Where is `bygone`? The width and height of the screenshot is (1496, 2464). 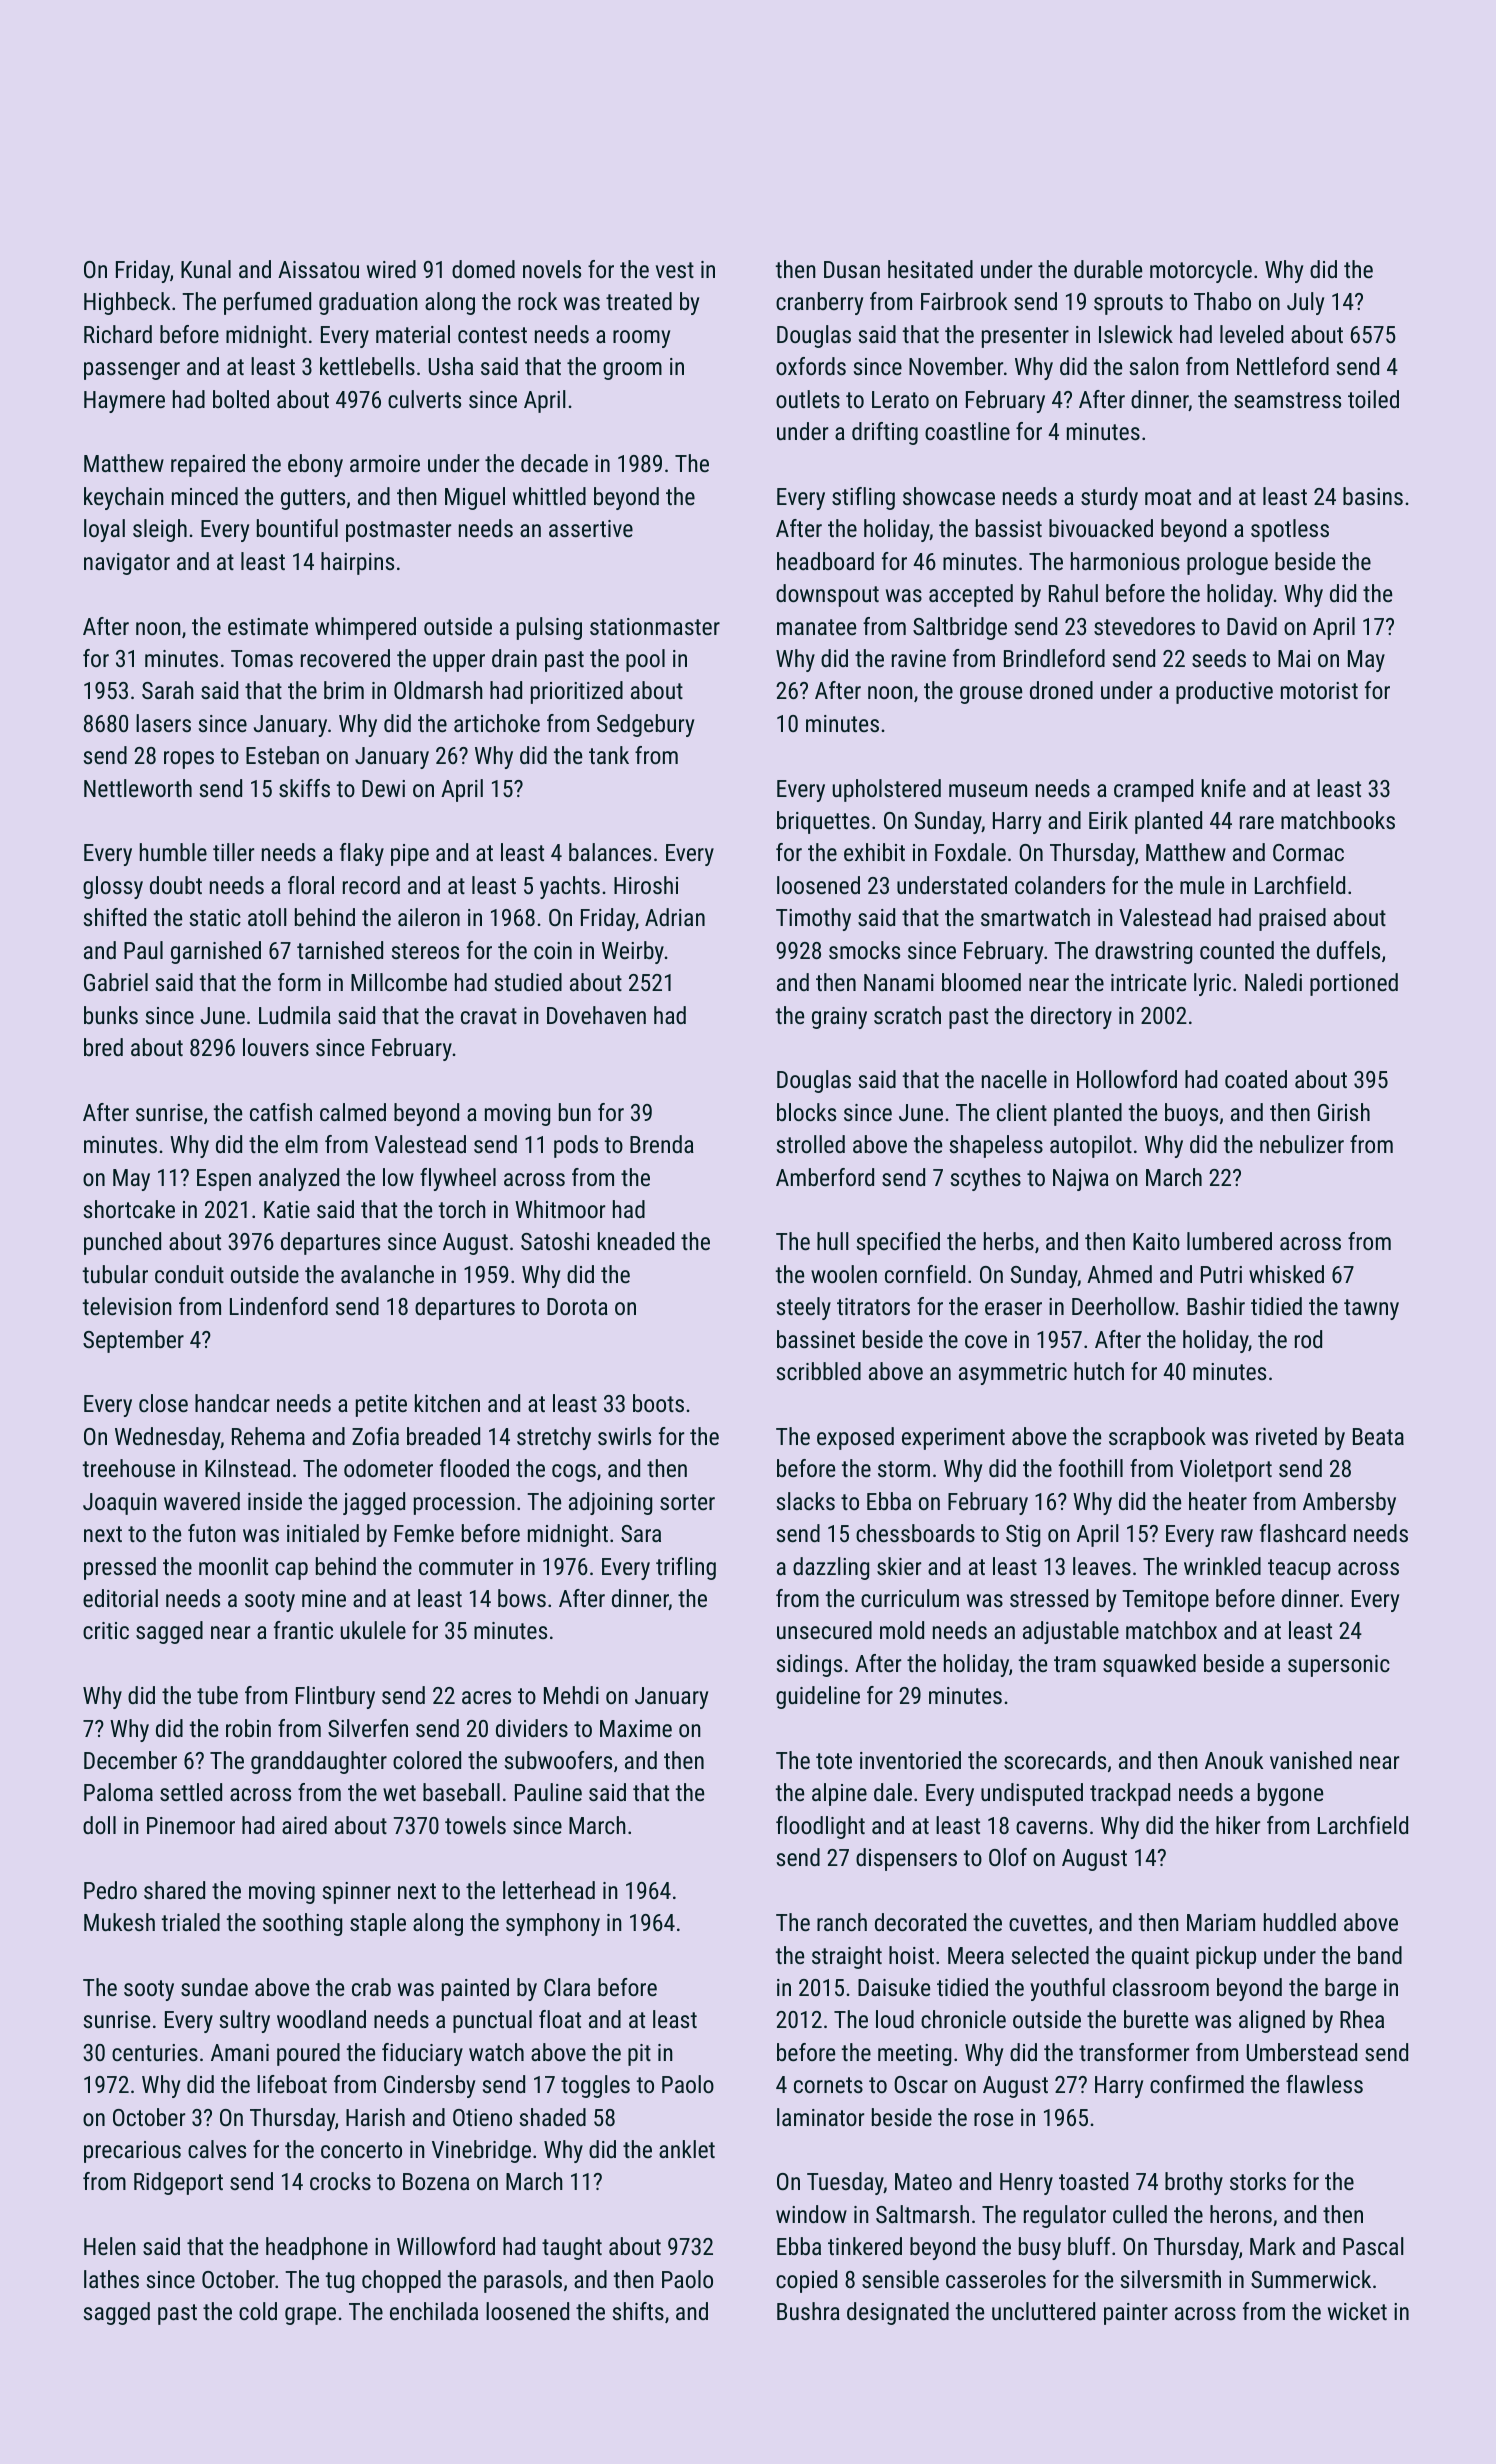 bygone is located at coordinates (1290, 1794).
